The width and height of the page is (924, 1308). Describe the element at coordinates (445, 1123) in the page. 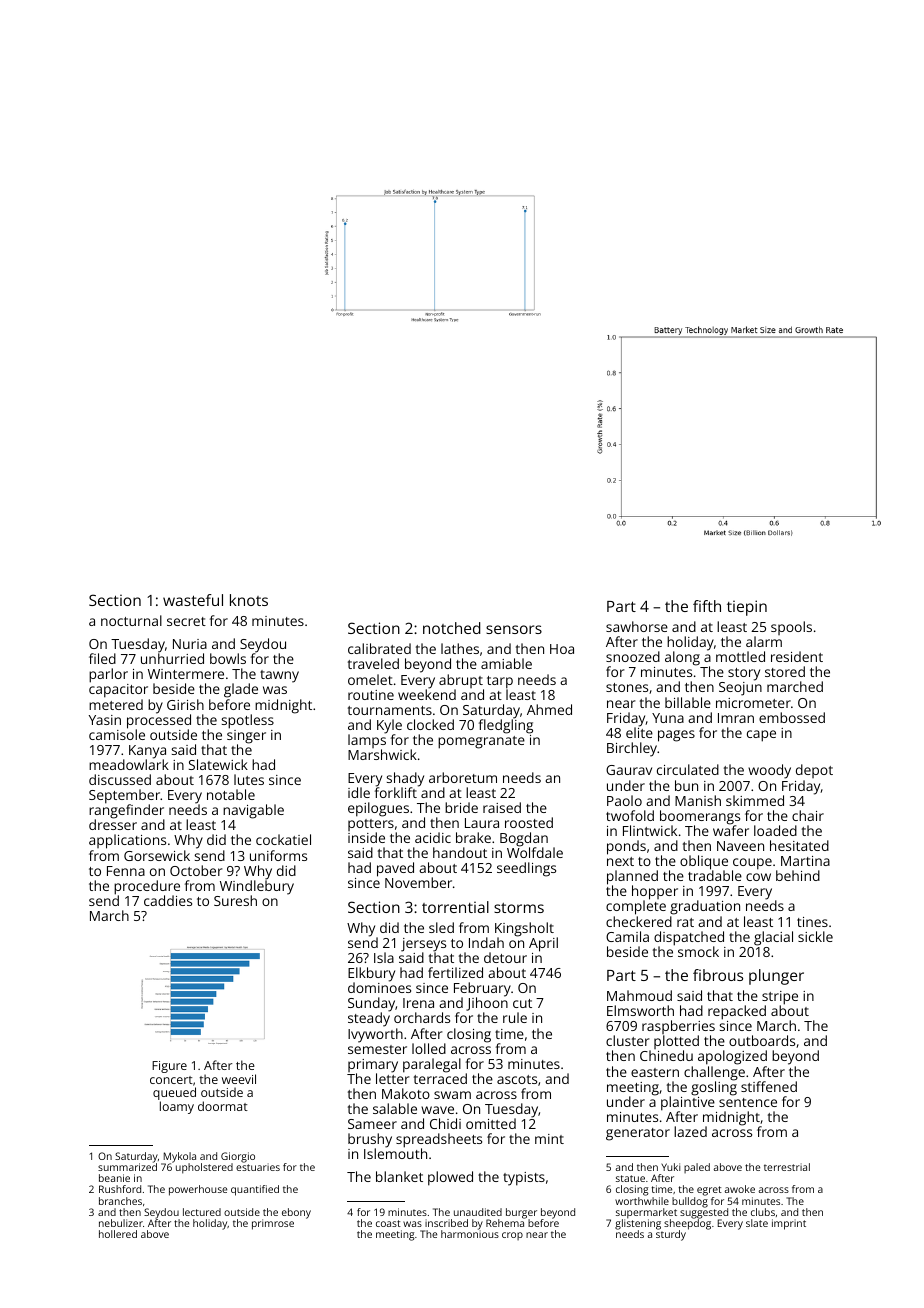

I see `Chidi` at that location.
